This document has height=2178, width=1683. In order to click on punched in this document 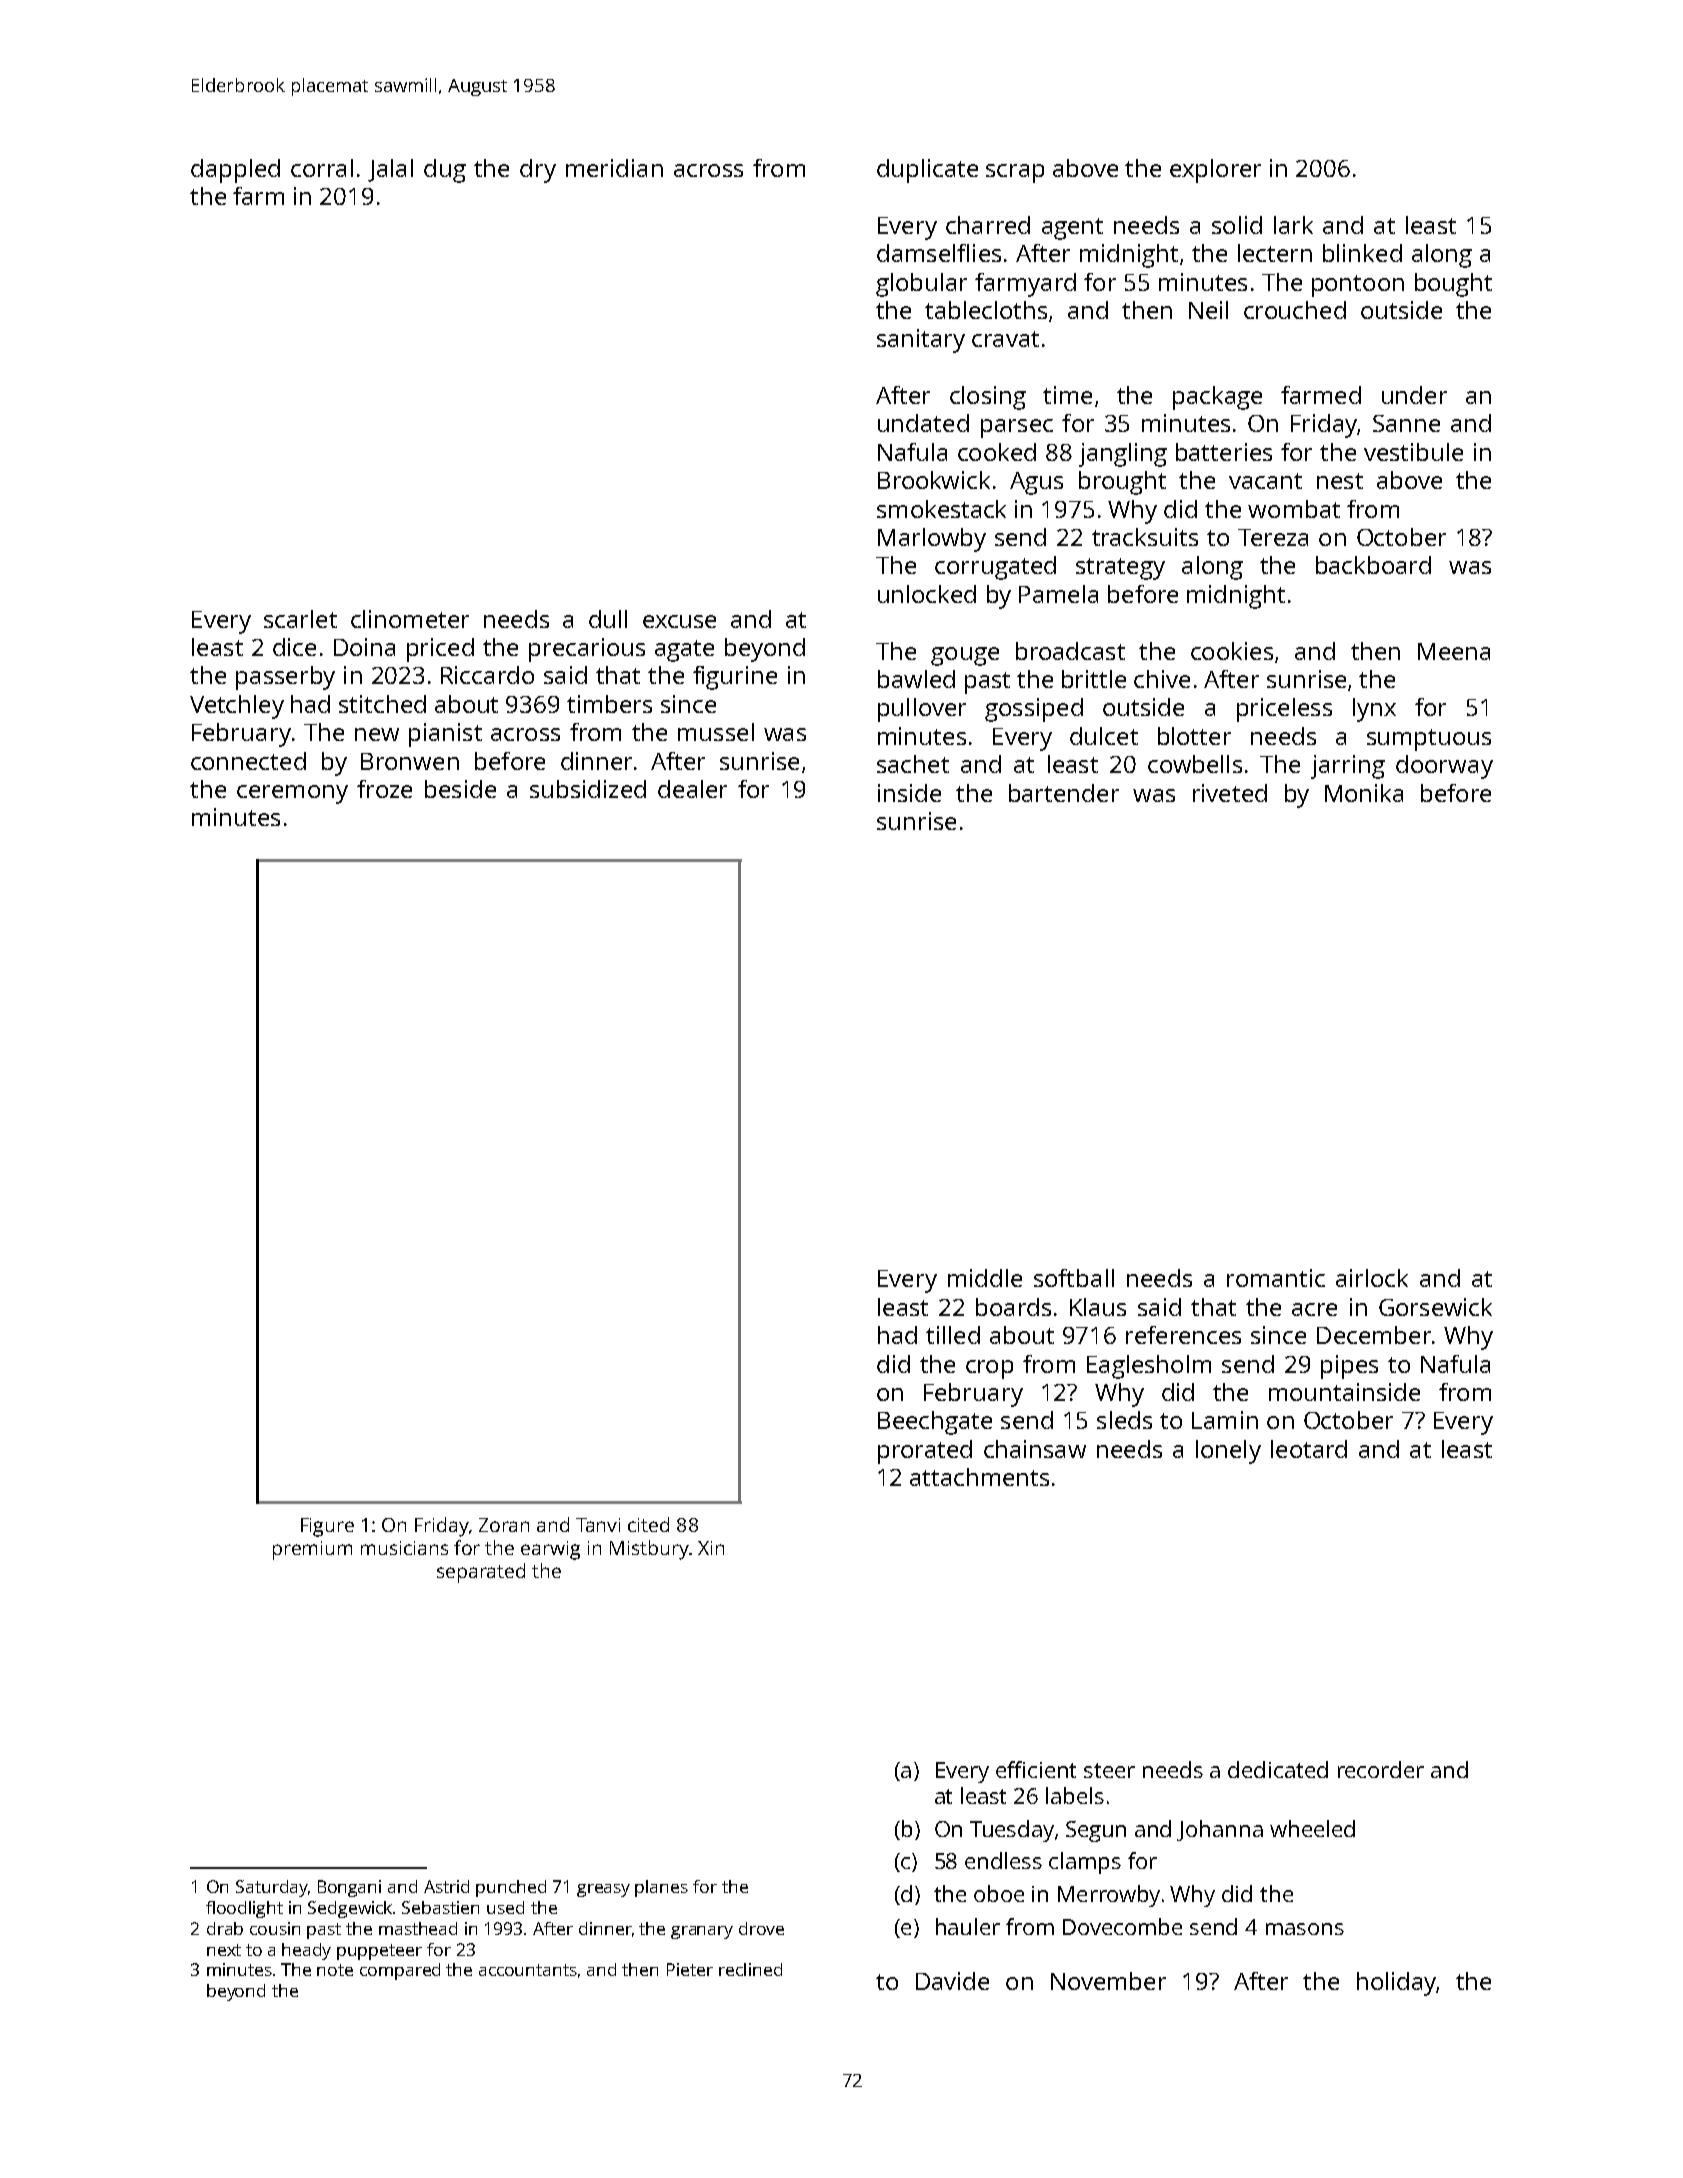, I will do `click(511, 1888)`.
